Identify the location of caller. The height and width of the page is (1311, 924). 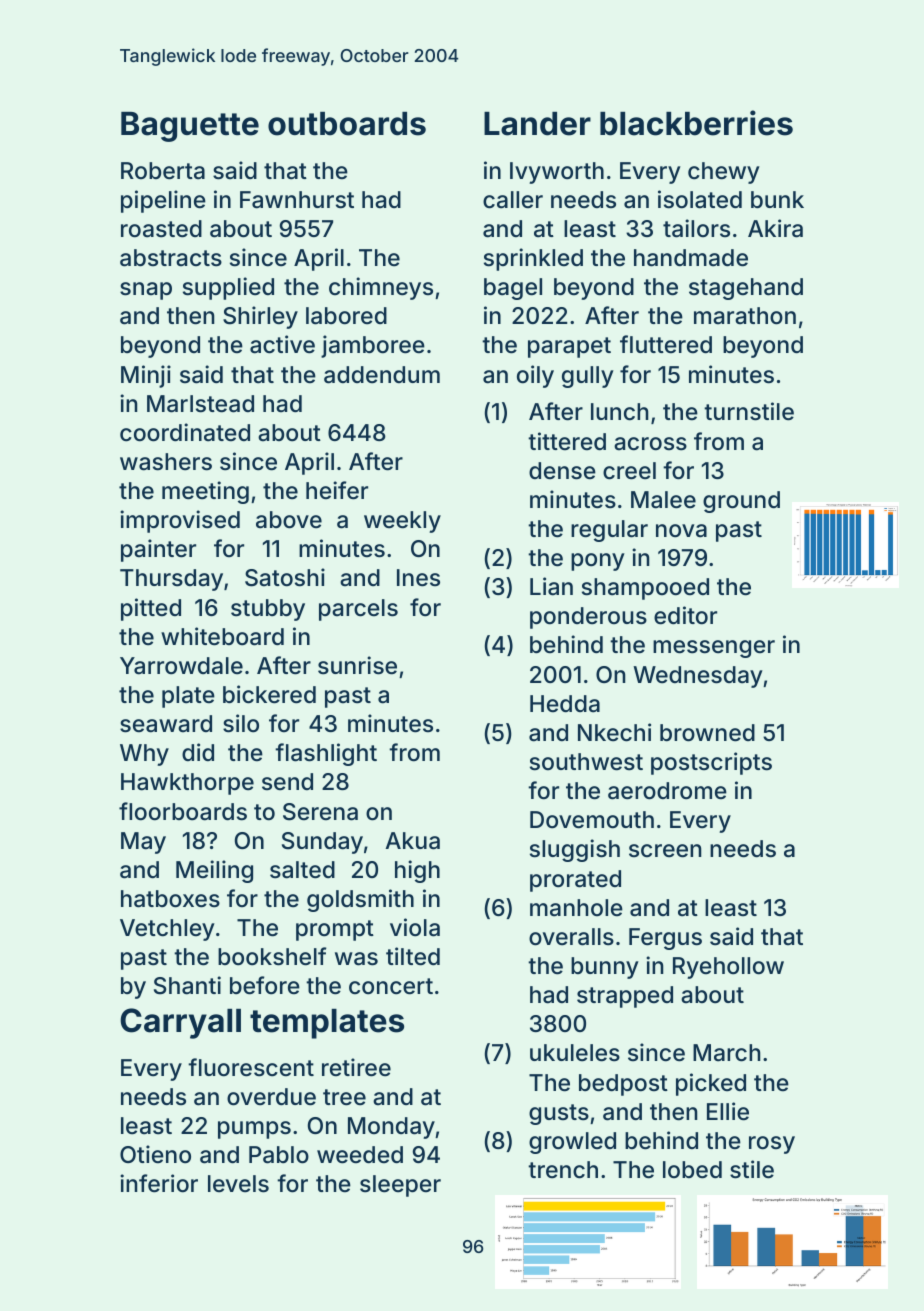
(513, 200).
